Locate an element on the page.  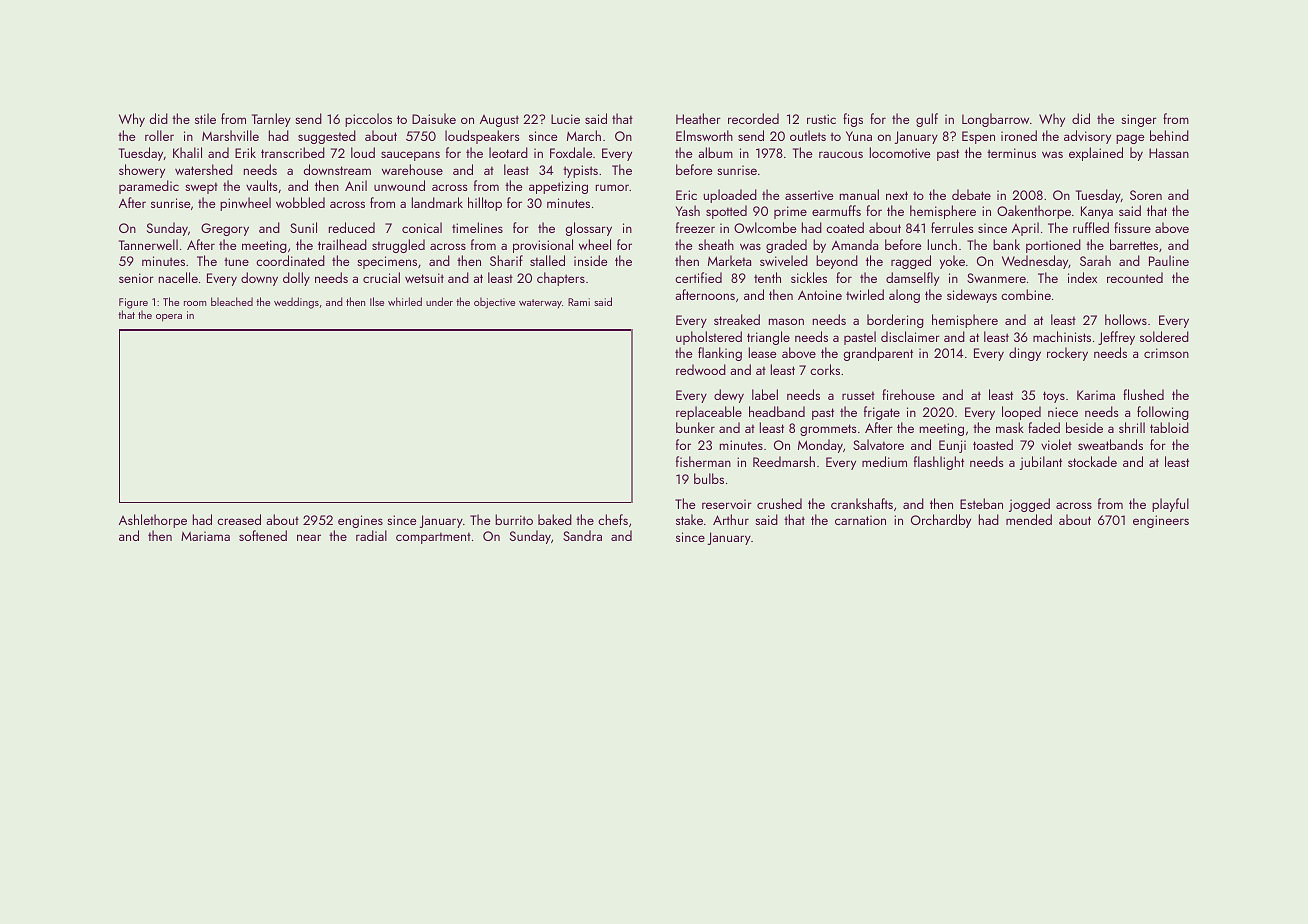
hollows is located at coordinates (1126, 319).
